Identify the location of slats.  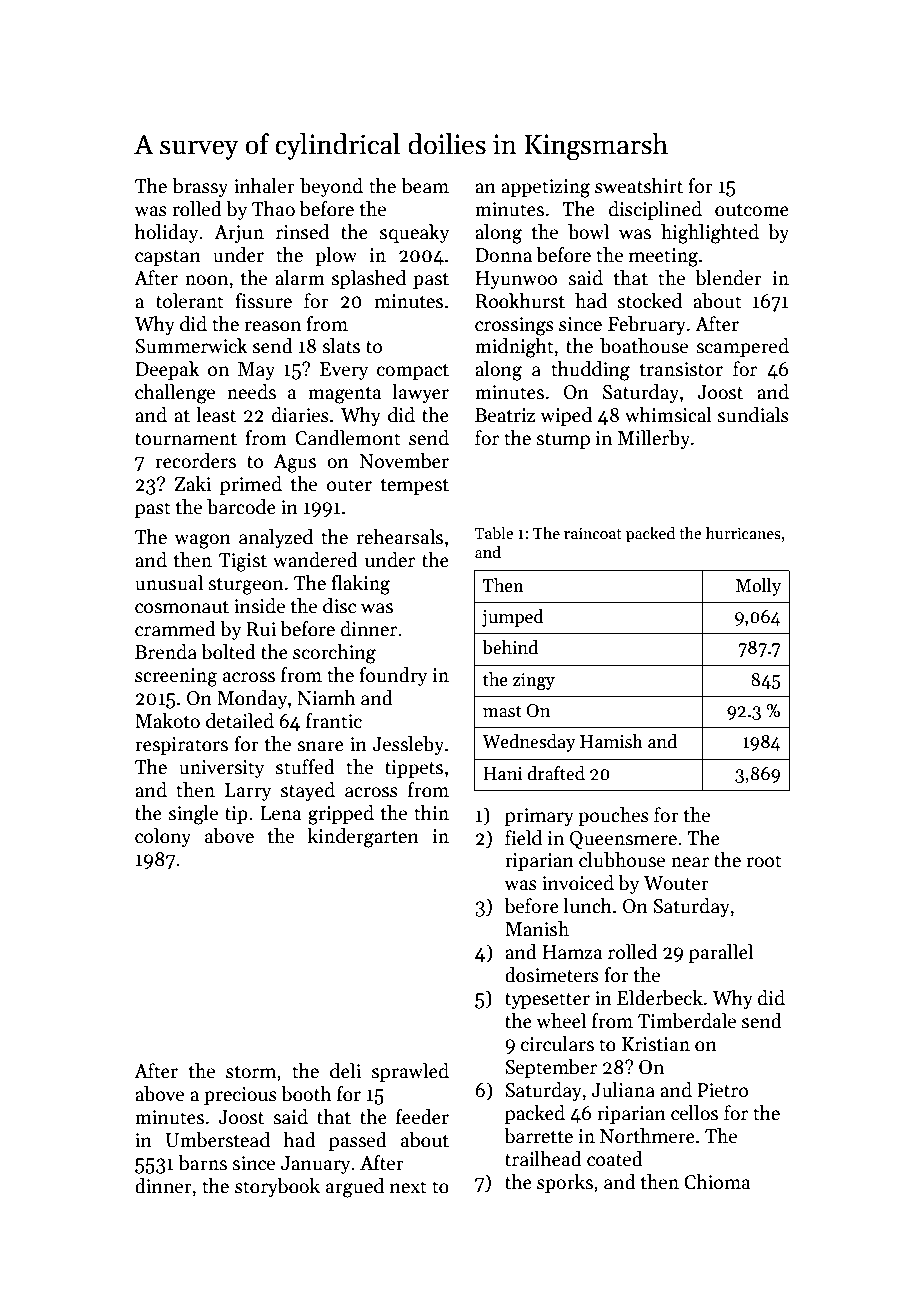
(341, 346).
